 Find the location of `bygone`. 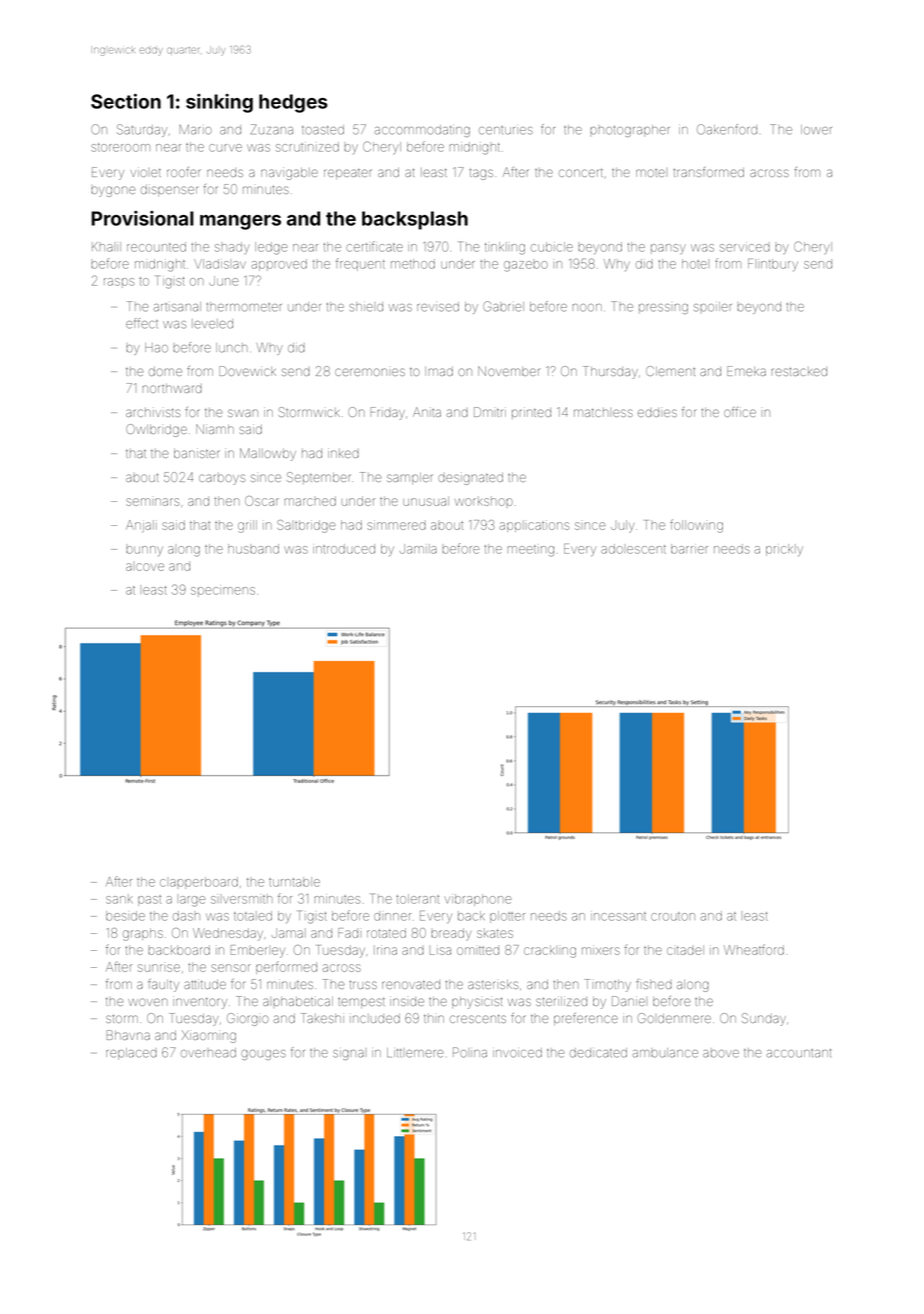

bygone is located at coordinates (113, 191).
